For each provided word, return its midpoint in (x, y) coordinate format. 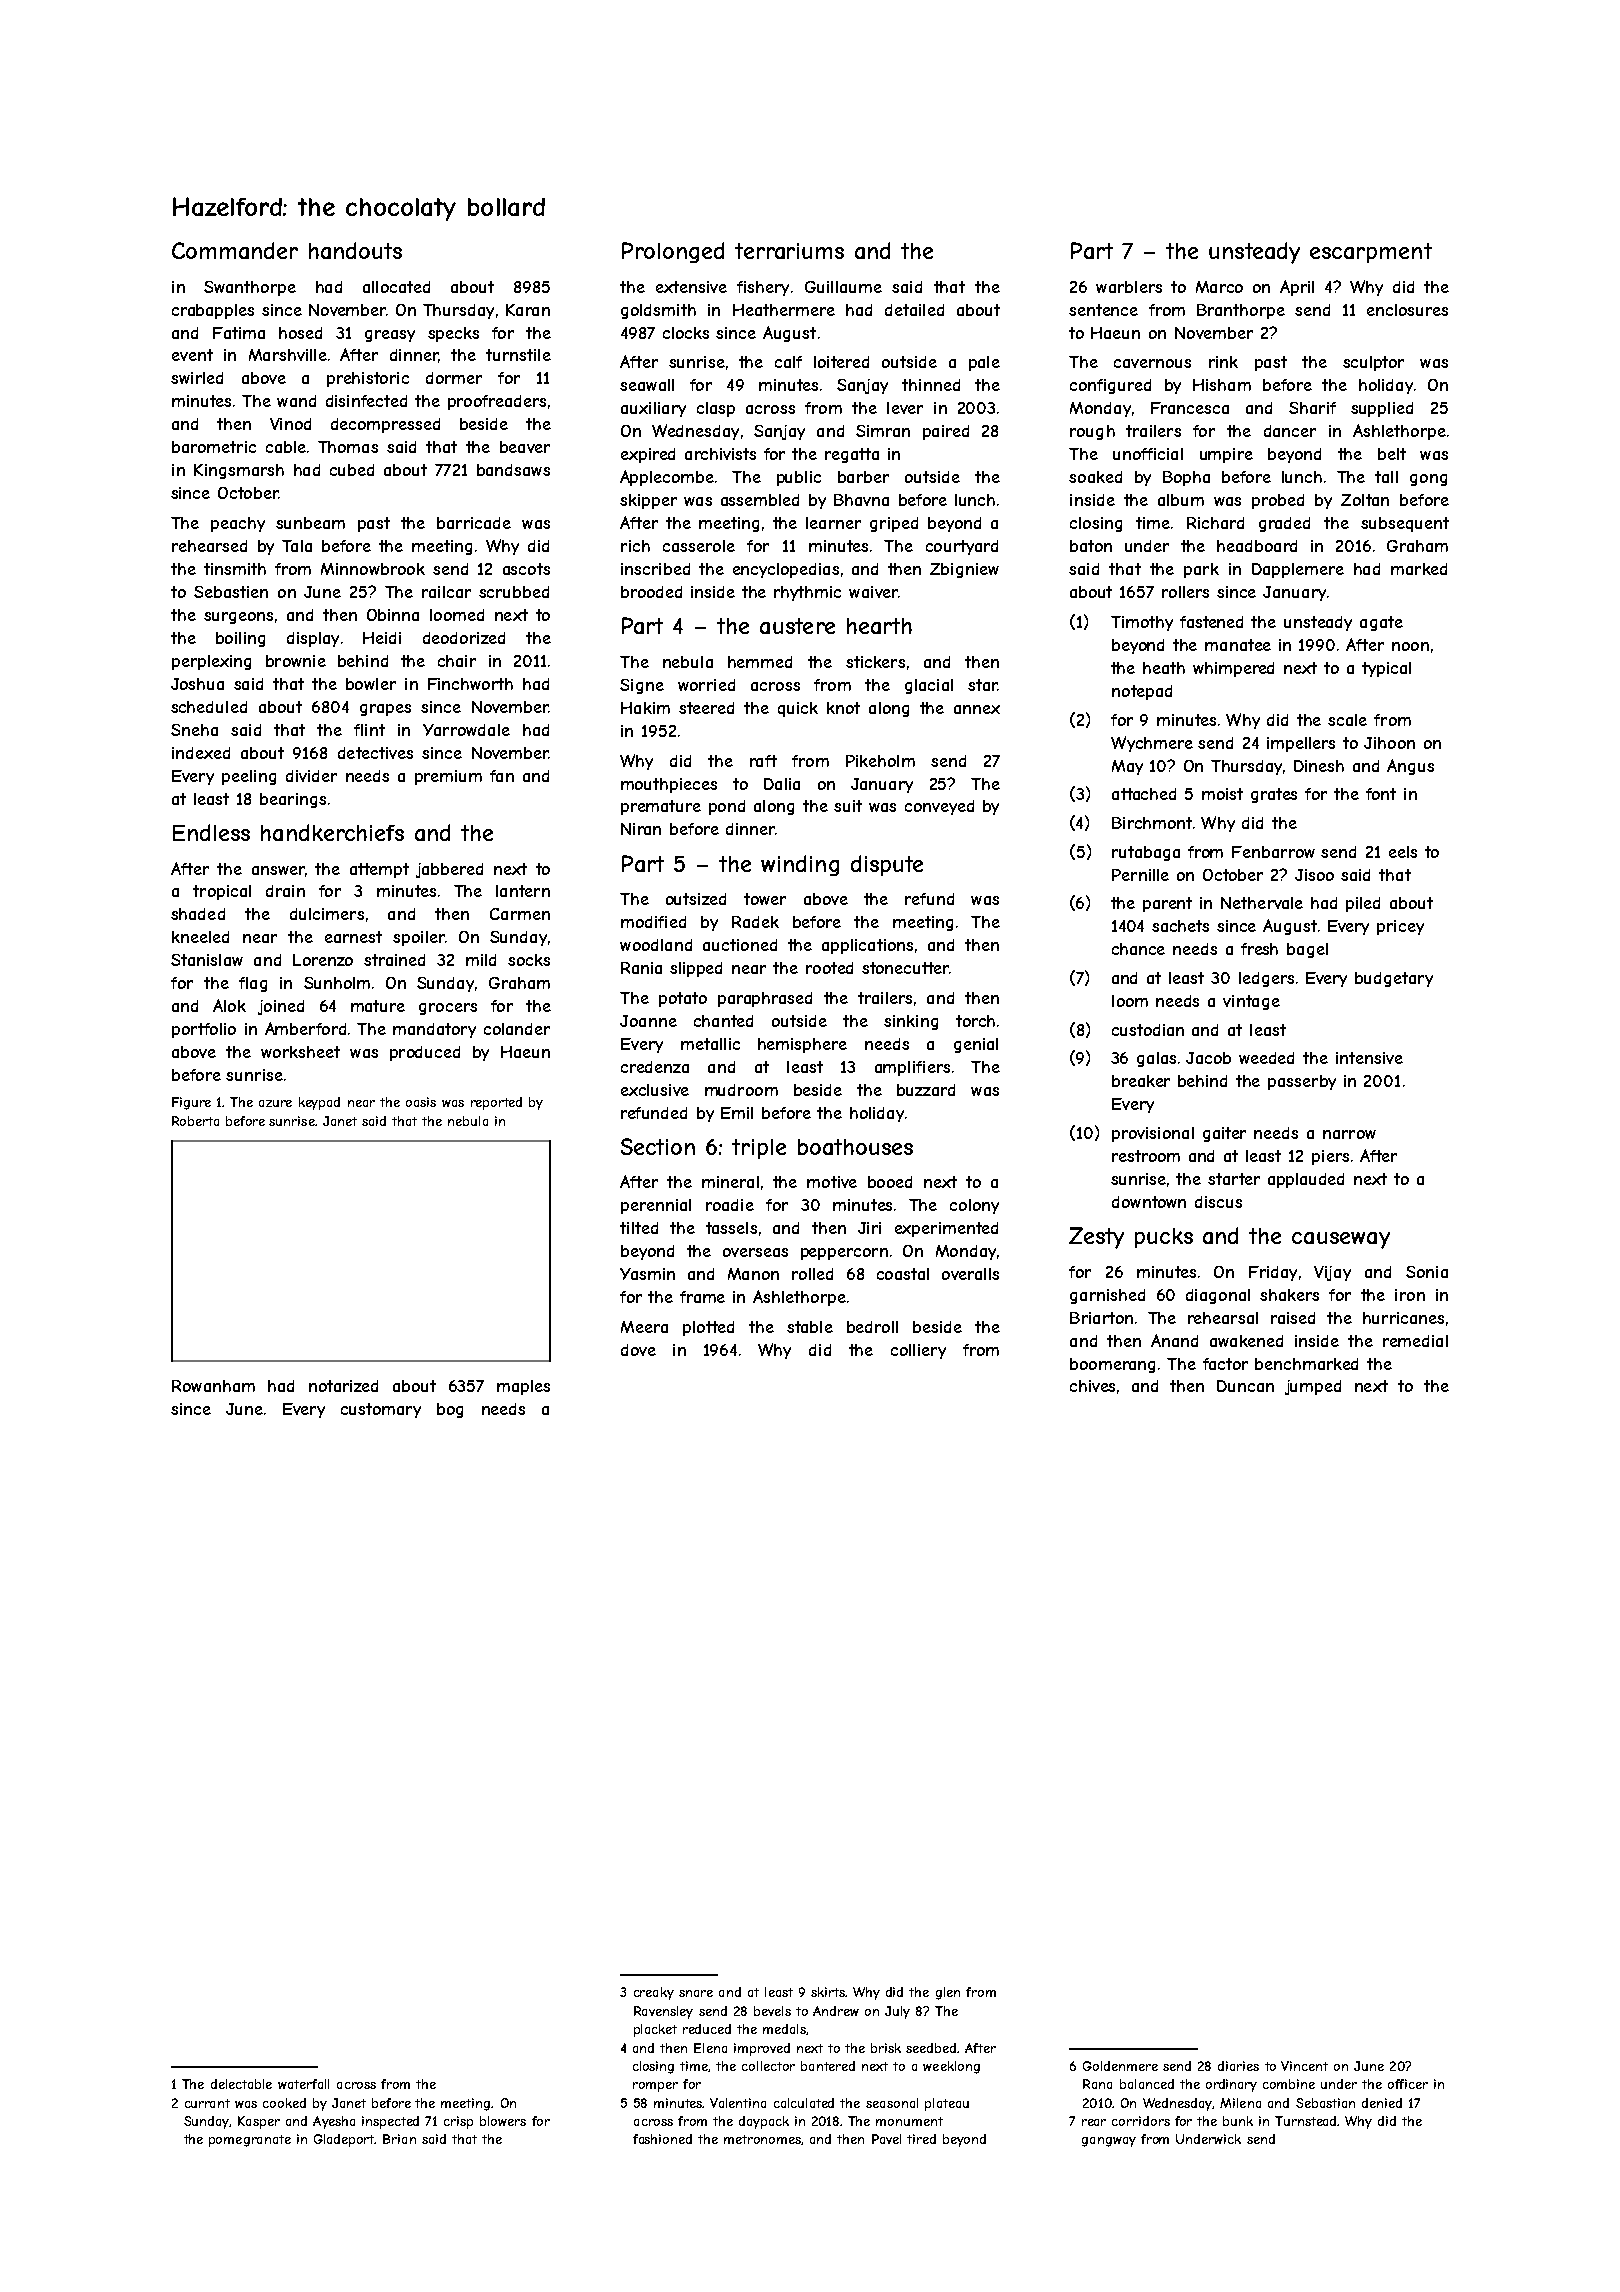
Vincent (1304, 2066)
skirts (828, 1992)
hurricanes (1403, 1318)
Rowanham (213, 1386)
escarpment (1371, 253)
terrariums (789, 251)
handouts (355, 250)
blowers (503, 2121)
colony (974, 1206)
